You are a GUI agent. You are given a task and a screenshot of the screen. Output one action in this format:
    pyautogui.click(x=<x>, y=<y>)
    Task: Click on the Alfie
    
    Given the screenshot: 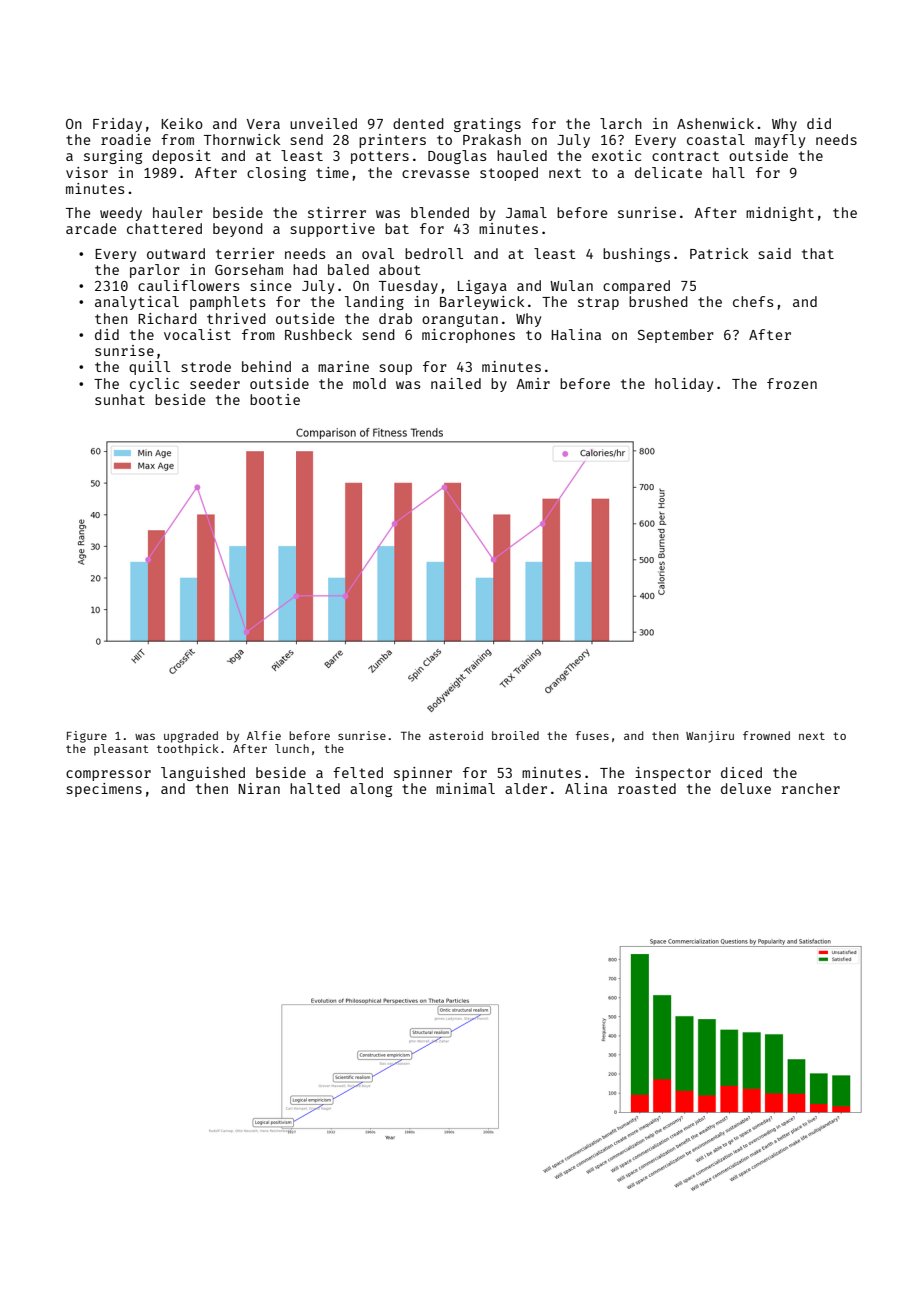 What is the action you would take?
    pyautogui.click(x=264, y=735)
